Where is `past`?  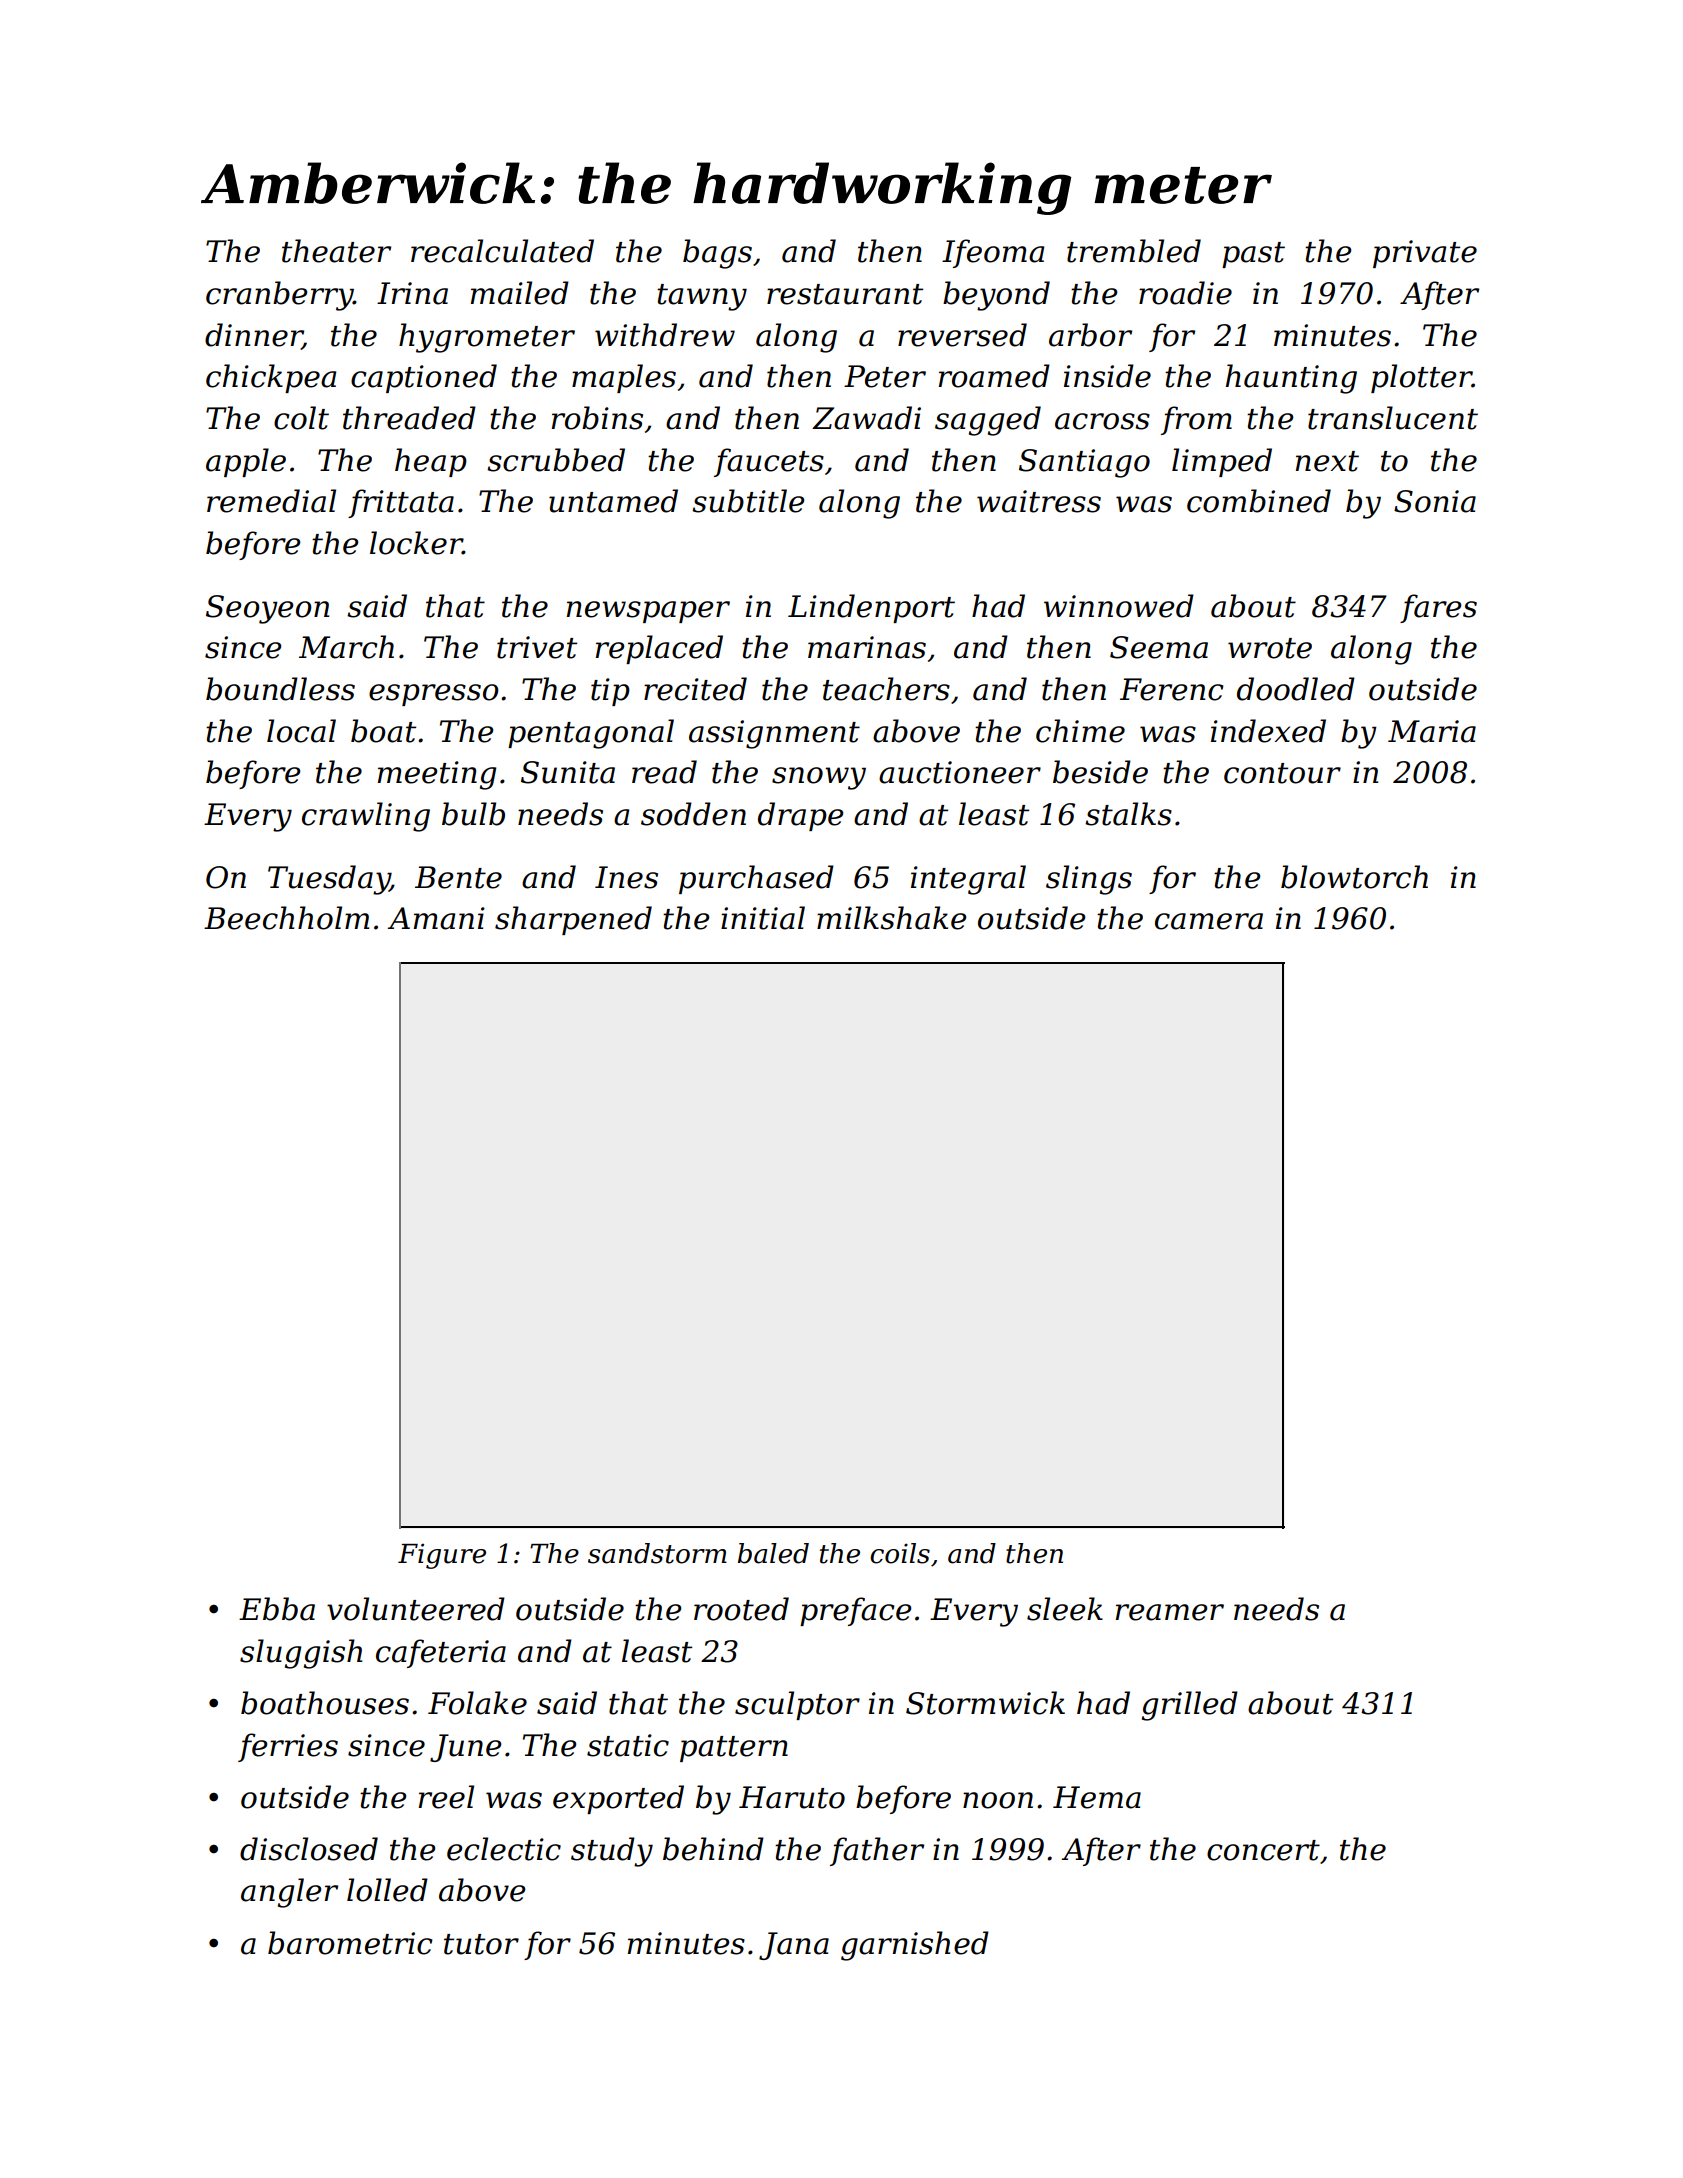
past is located at coordinates (1253, 255).
